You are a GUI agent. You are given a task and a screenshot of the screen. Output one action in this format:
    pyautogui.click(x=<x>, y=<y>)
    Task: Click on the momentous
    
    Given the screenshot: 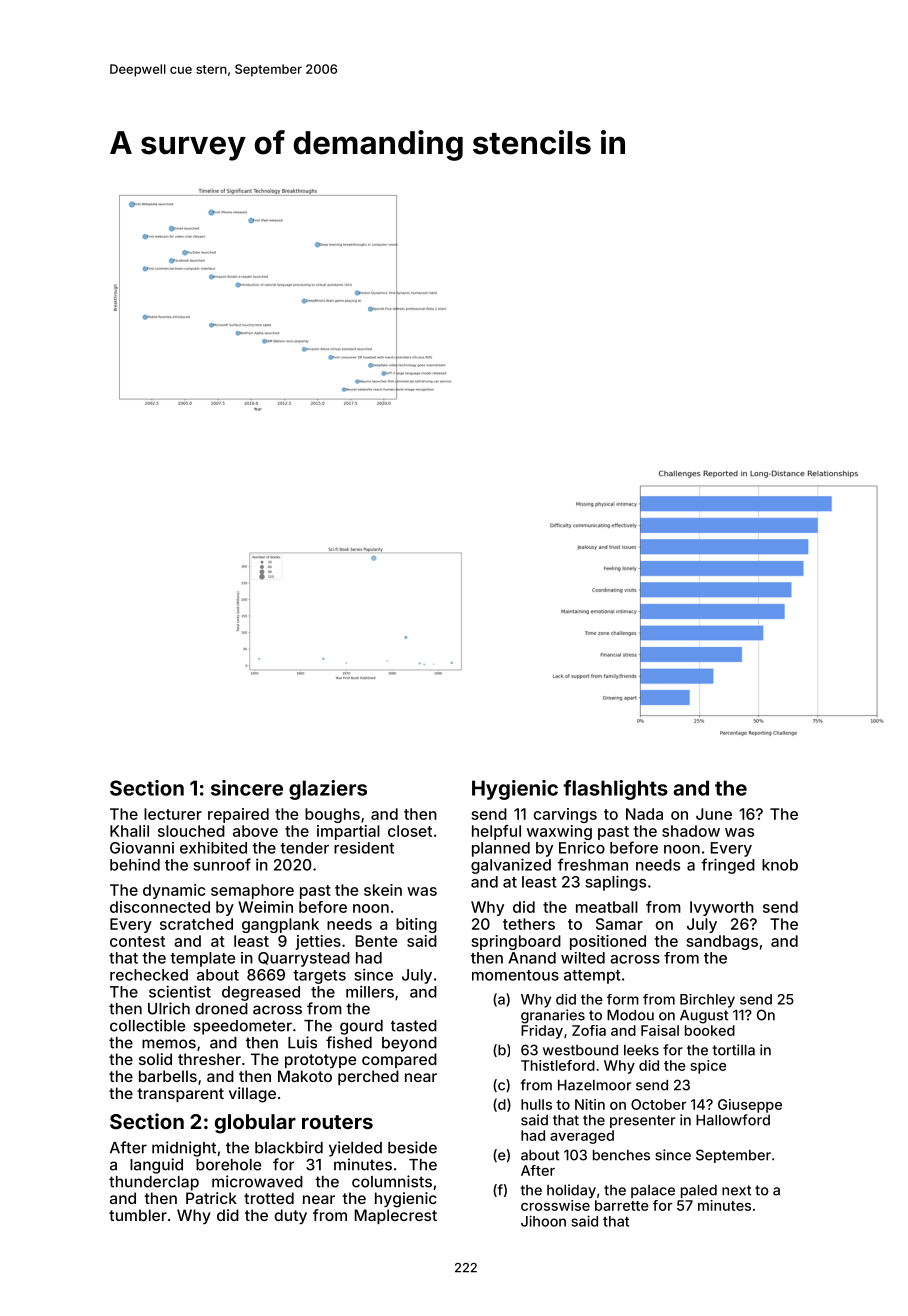 What is the action you would take?
    pyautogui.click(x=515, y=975)
